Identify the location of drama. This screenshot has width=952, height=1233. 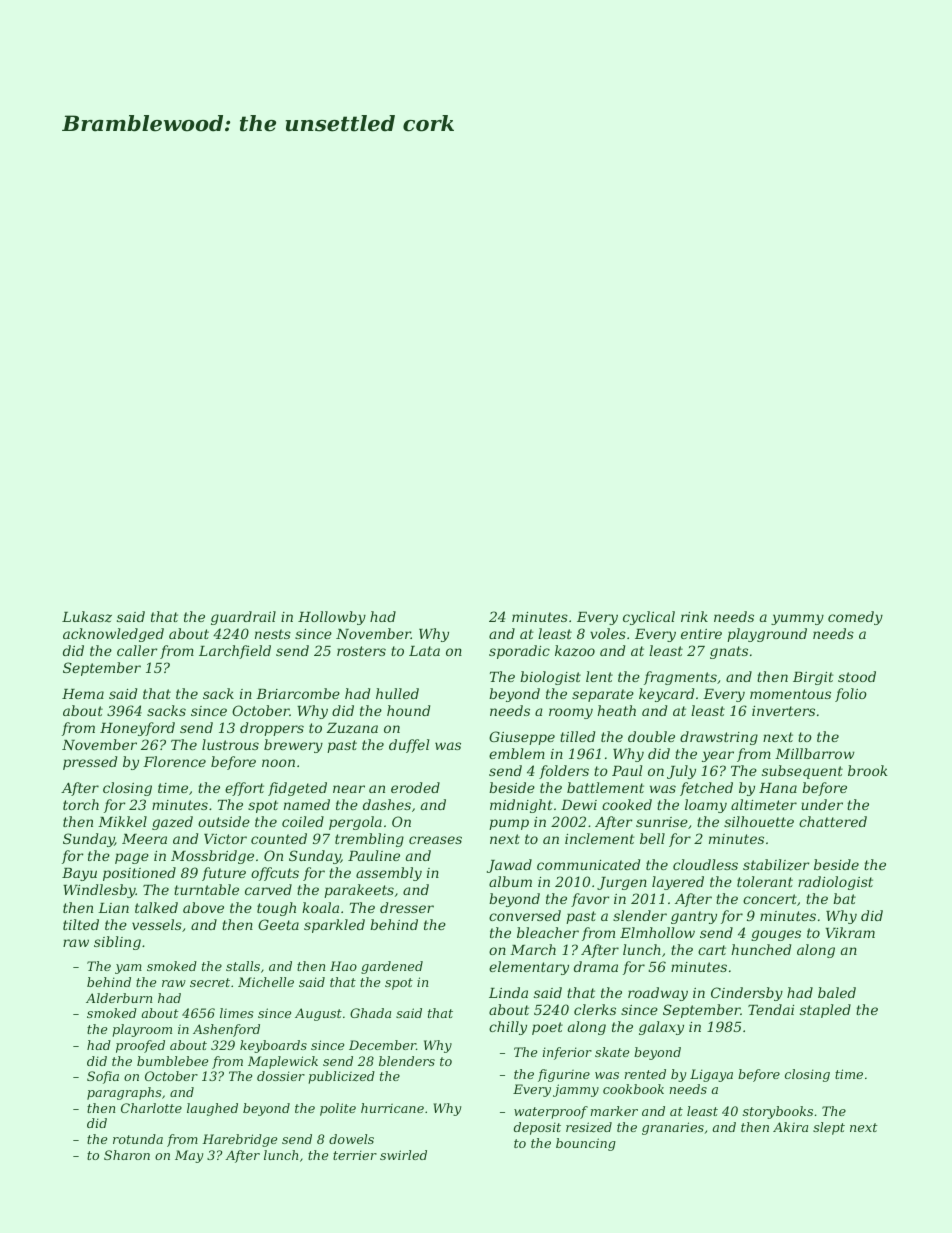
(596, 966).
